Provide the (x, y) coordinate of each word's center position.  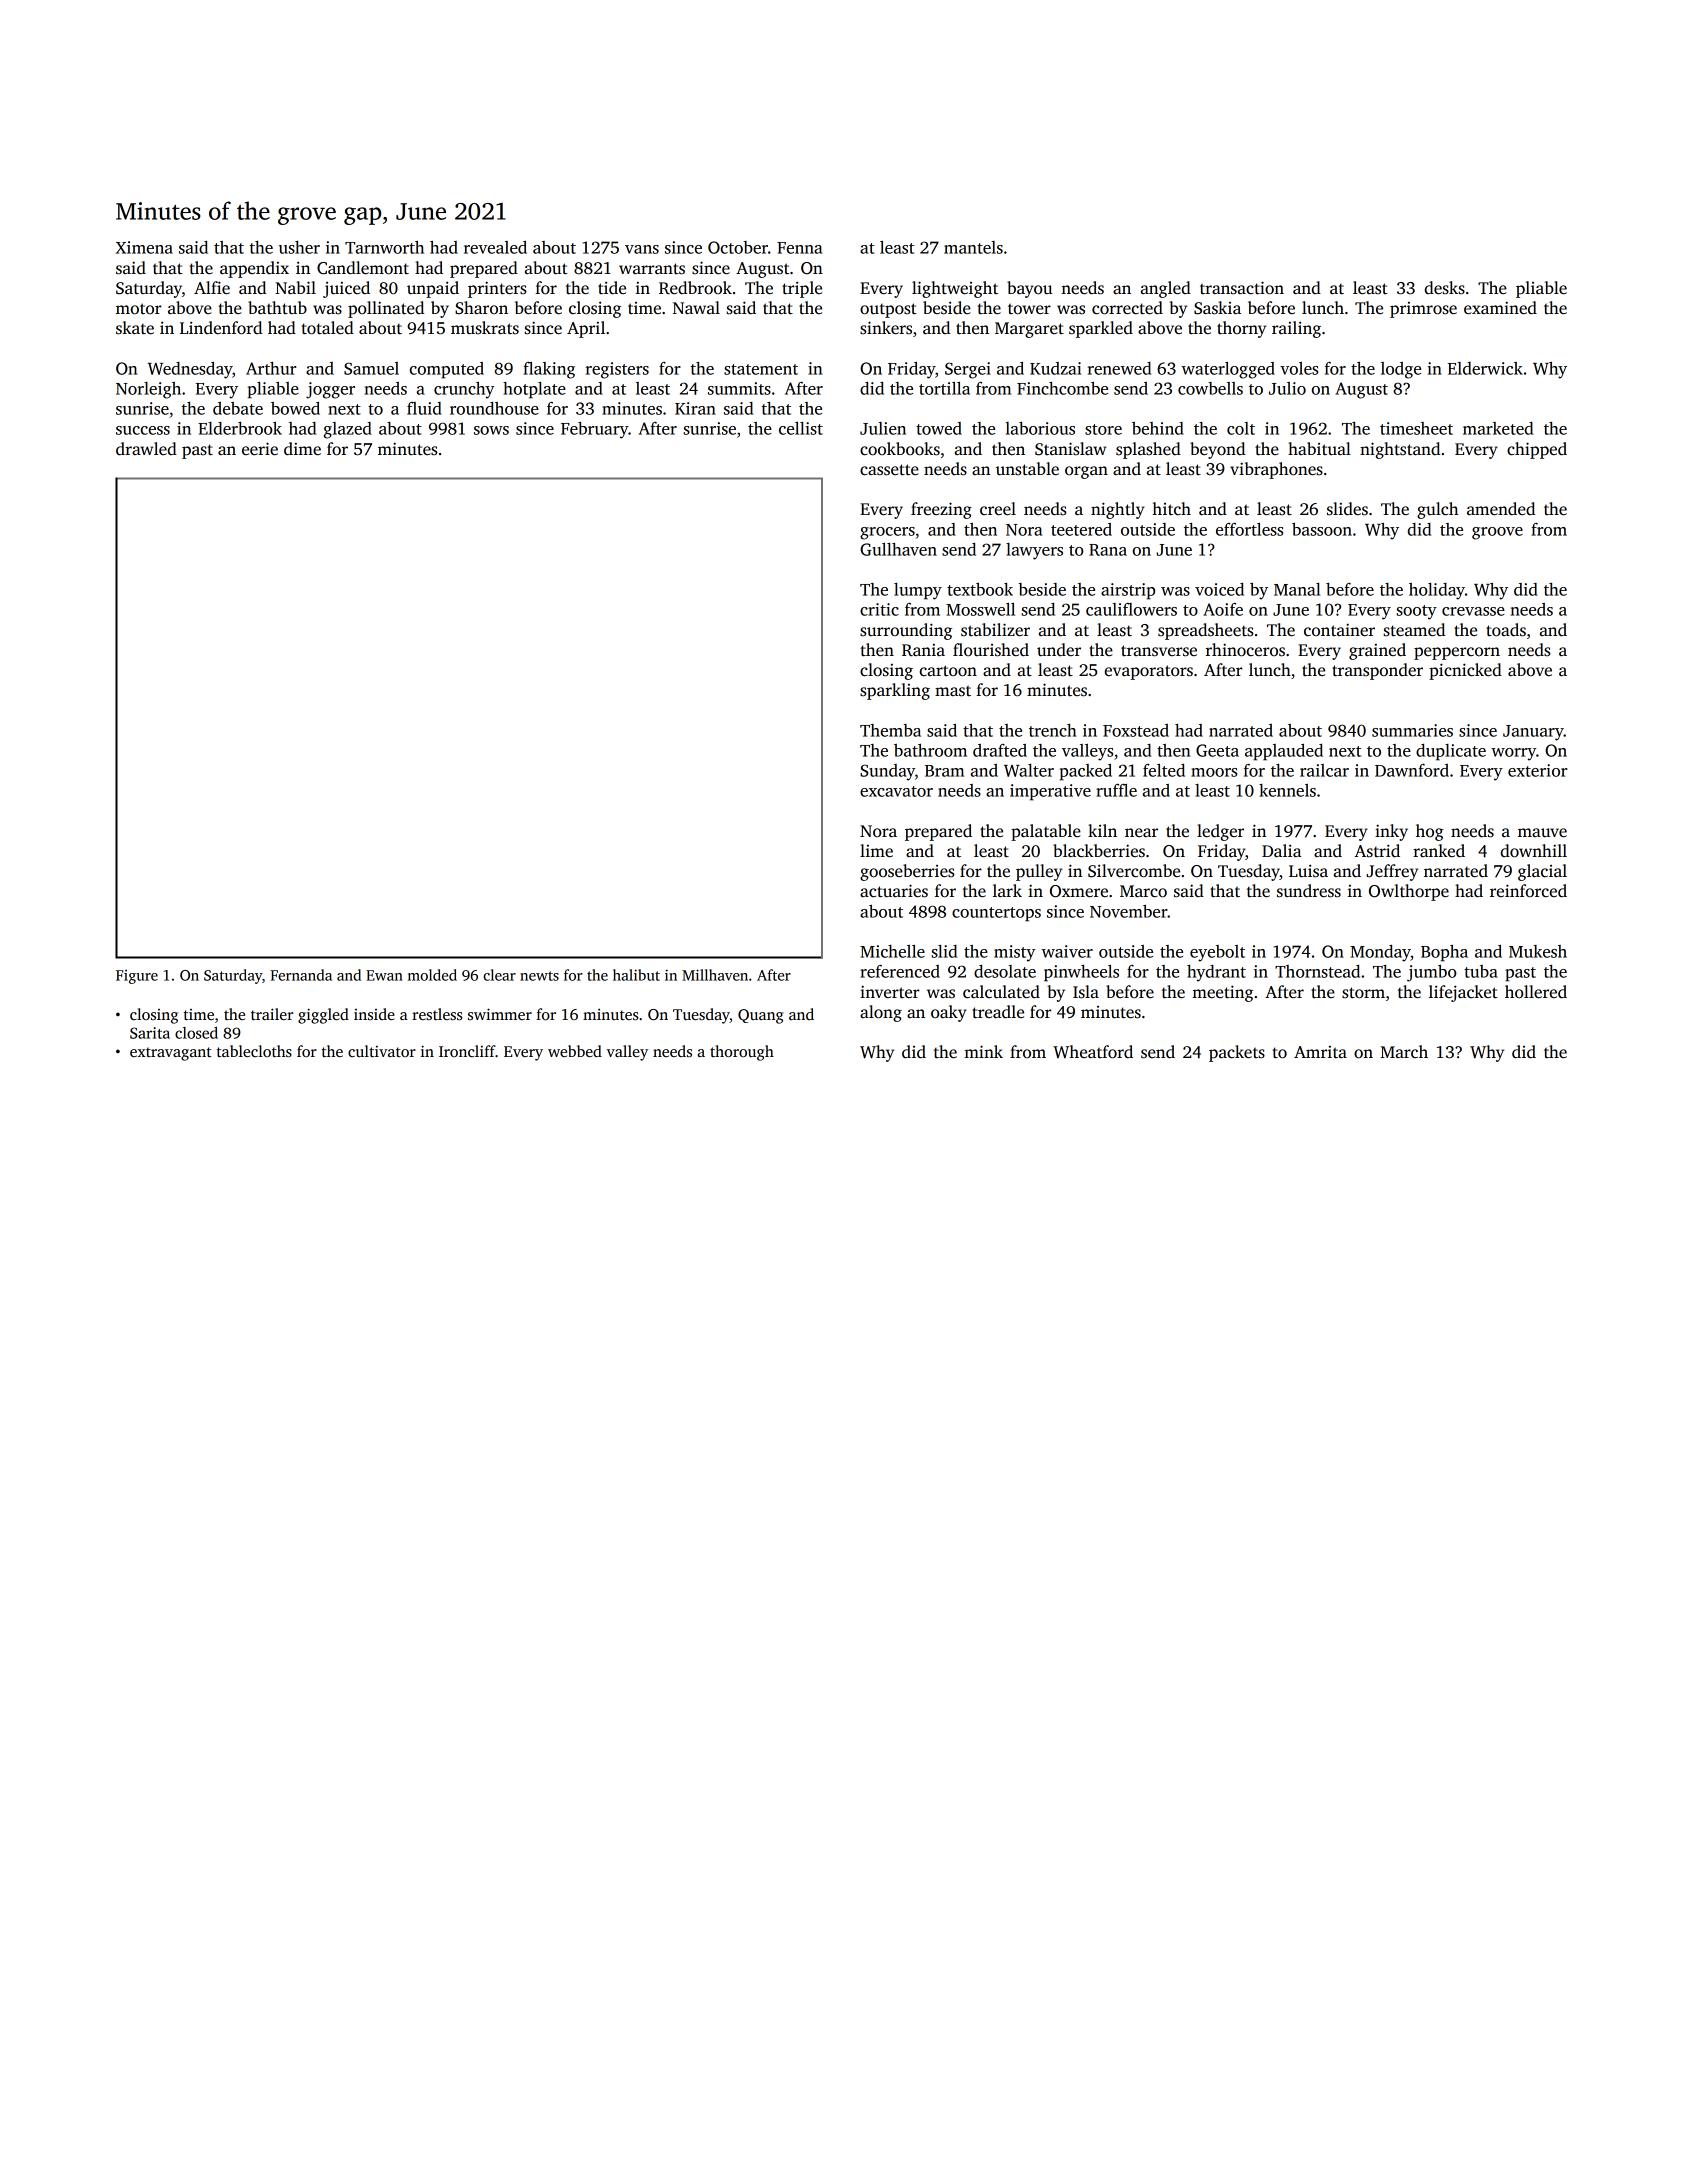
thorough (742, 1053)
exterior (1537, 770)
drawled (146, 449)
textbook (980, 589)
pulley (1039, 872)
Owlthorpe (1409, 892)
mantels (973, 247)
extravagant (171, 1054)
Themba (890, 730)
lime (876, 851)
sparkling (895, 691)
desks (1445, 288)
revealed (495, 247)
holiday (1437, 591)
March (1404, 1051)
